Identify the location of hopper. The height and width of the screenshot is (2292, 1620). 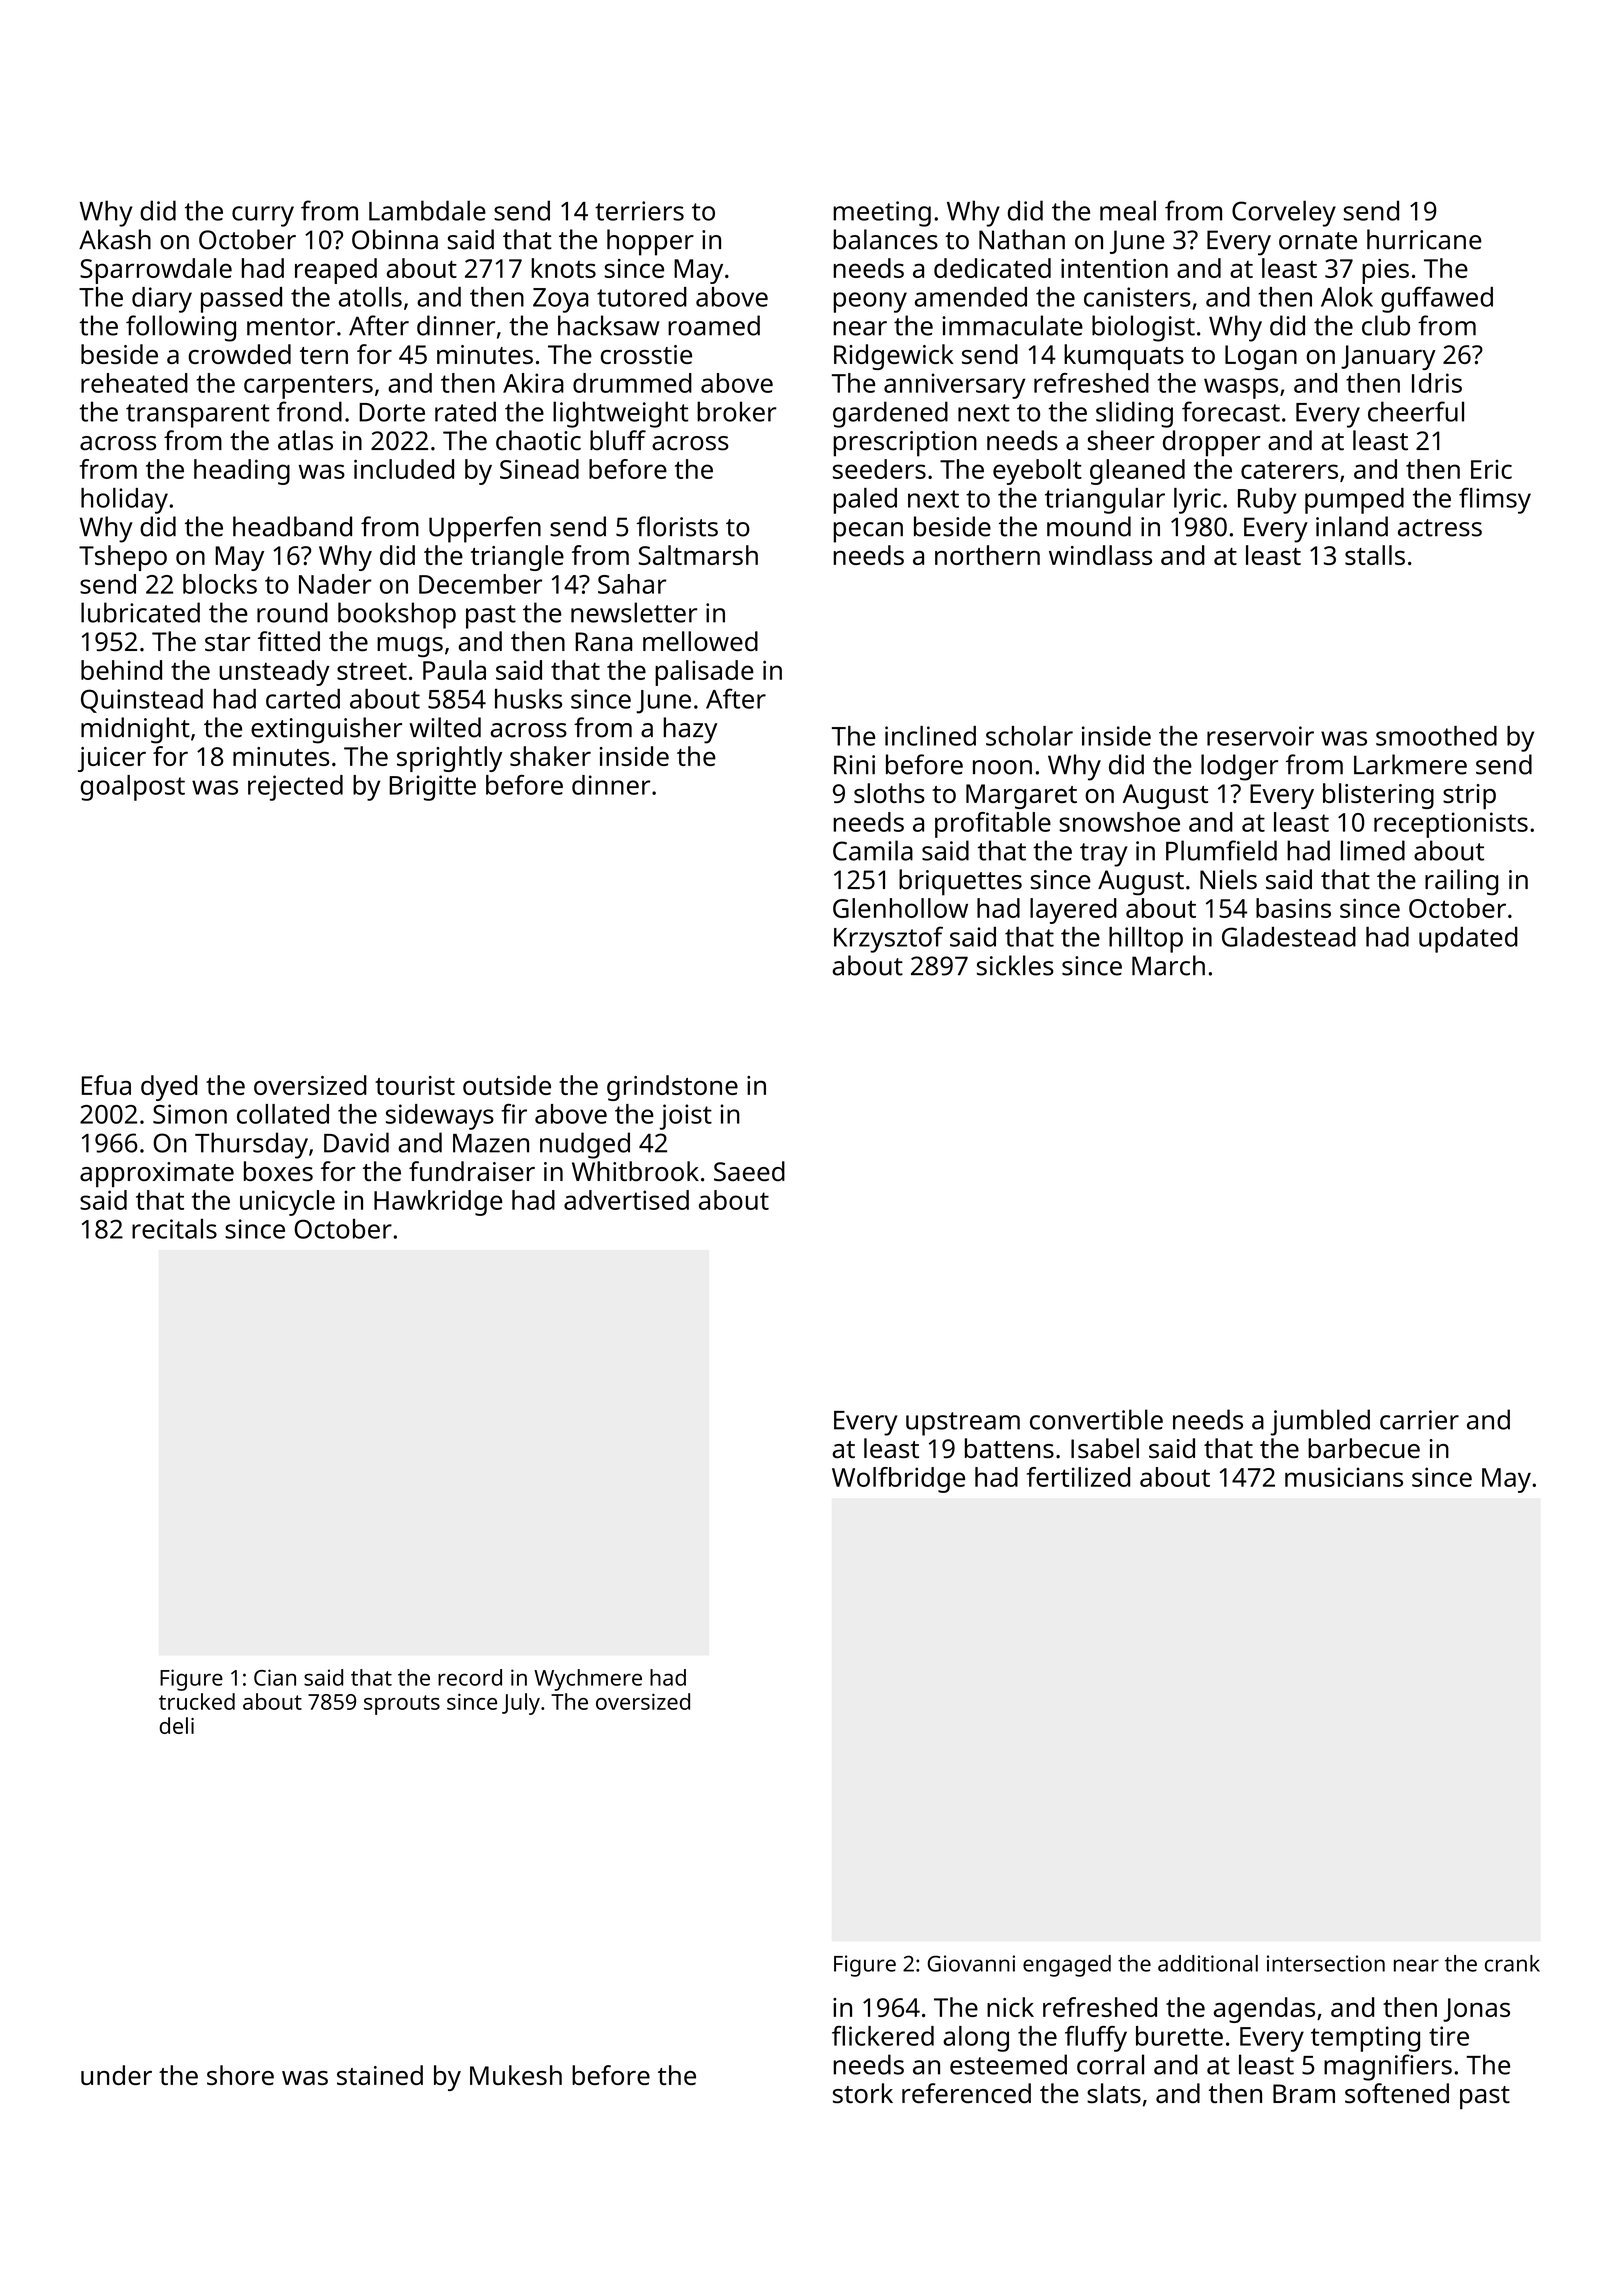
(650, 242).
